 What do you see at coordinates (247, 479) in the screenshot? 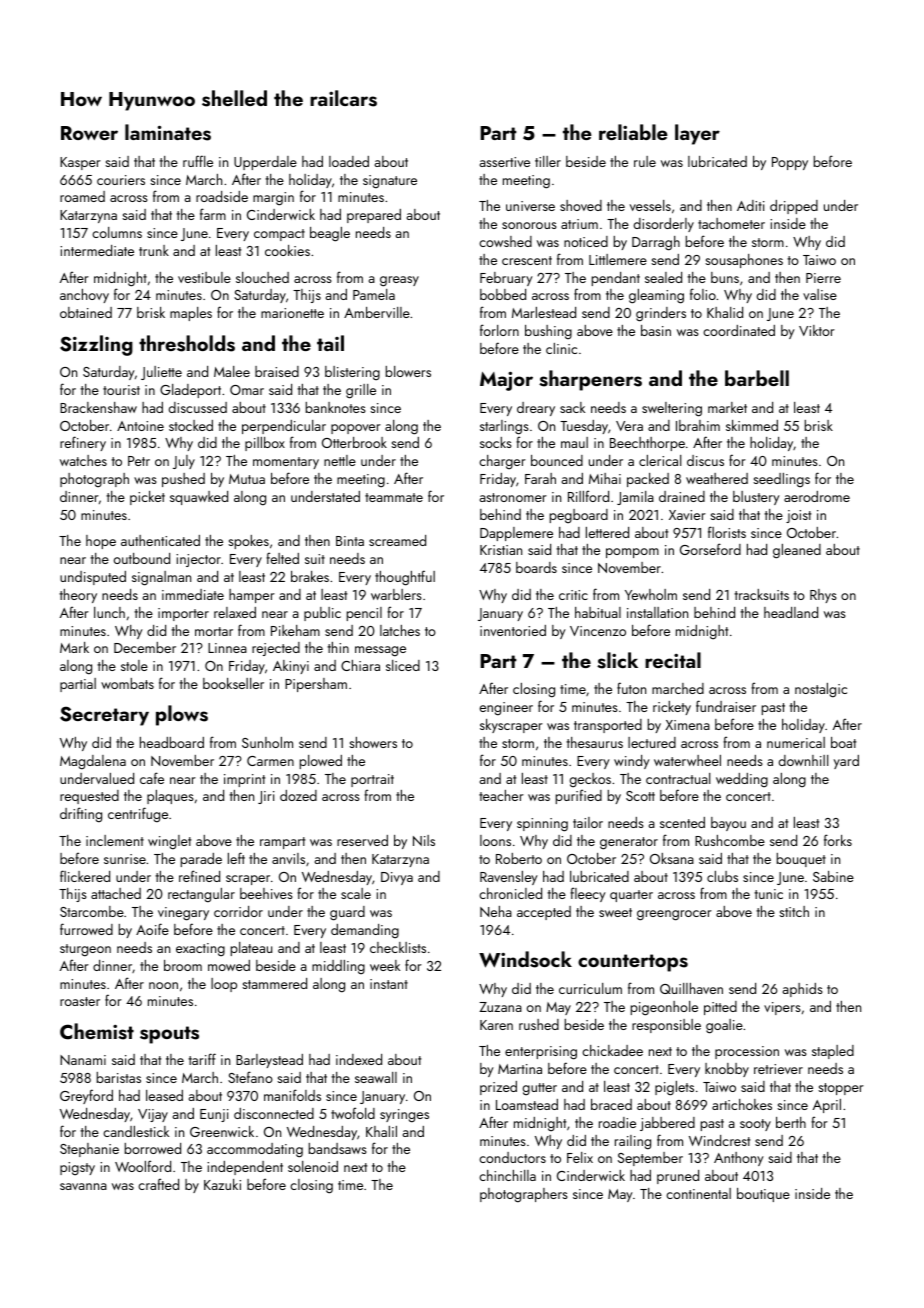
I see `Mutua` at bounding box center [247, 479].
